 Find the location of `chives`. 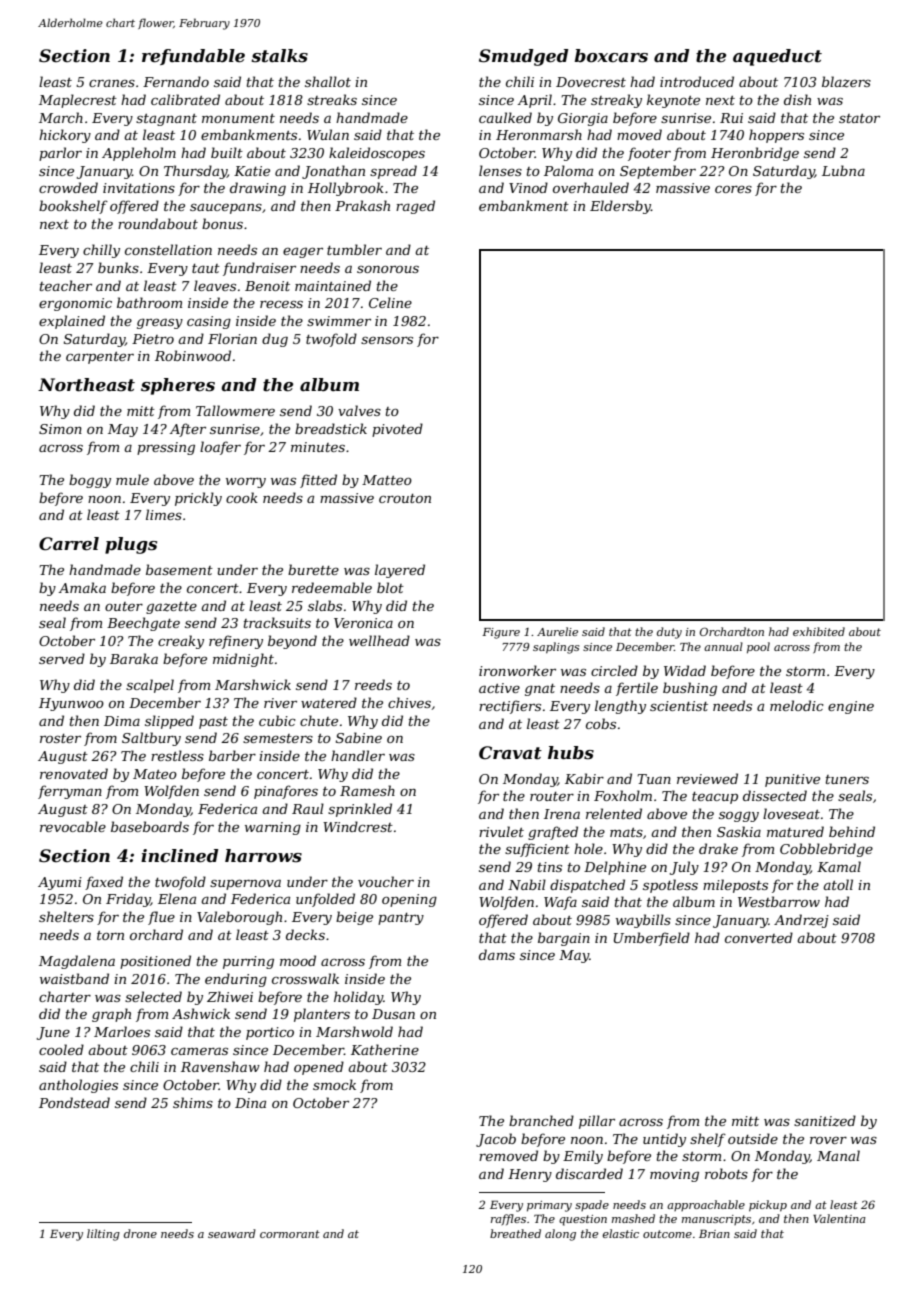

chives is located at coordinates (409, 702).
